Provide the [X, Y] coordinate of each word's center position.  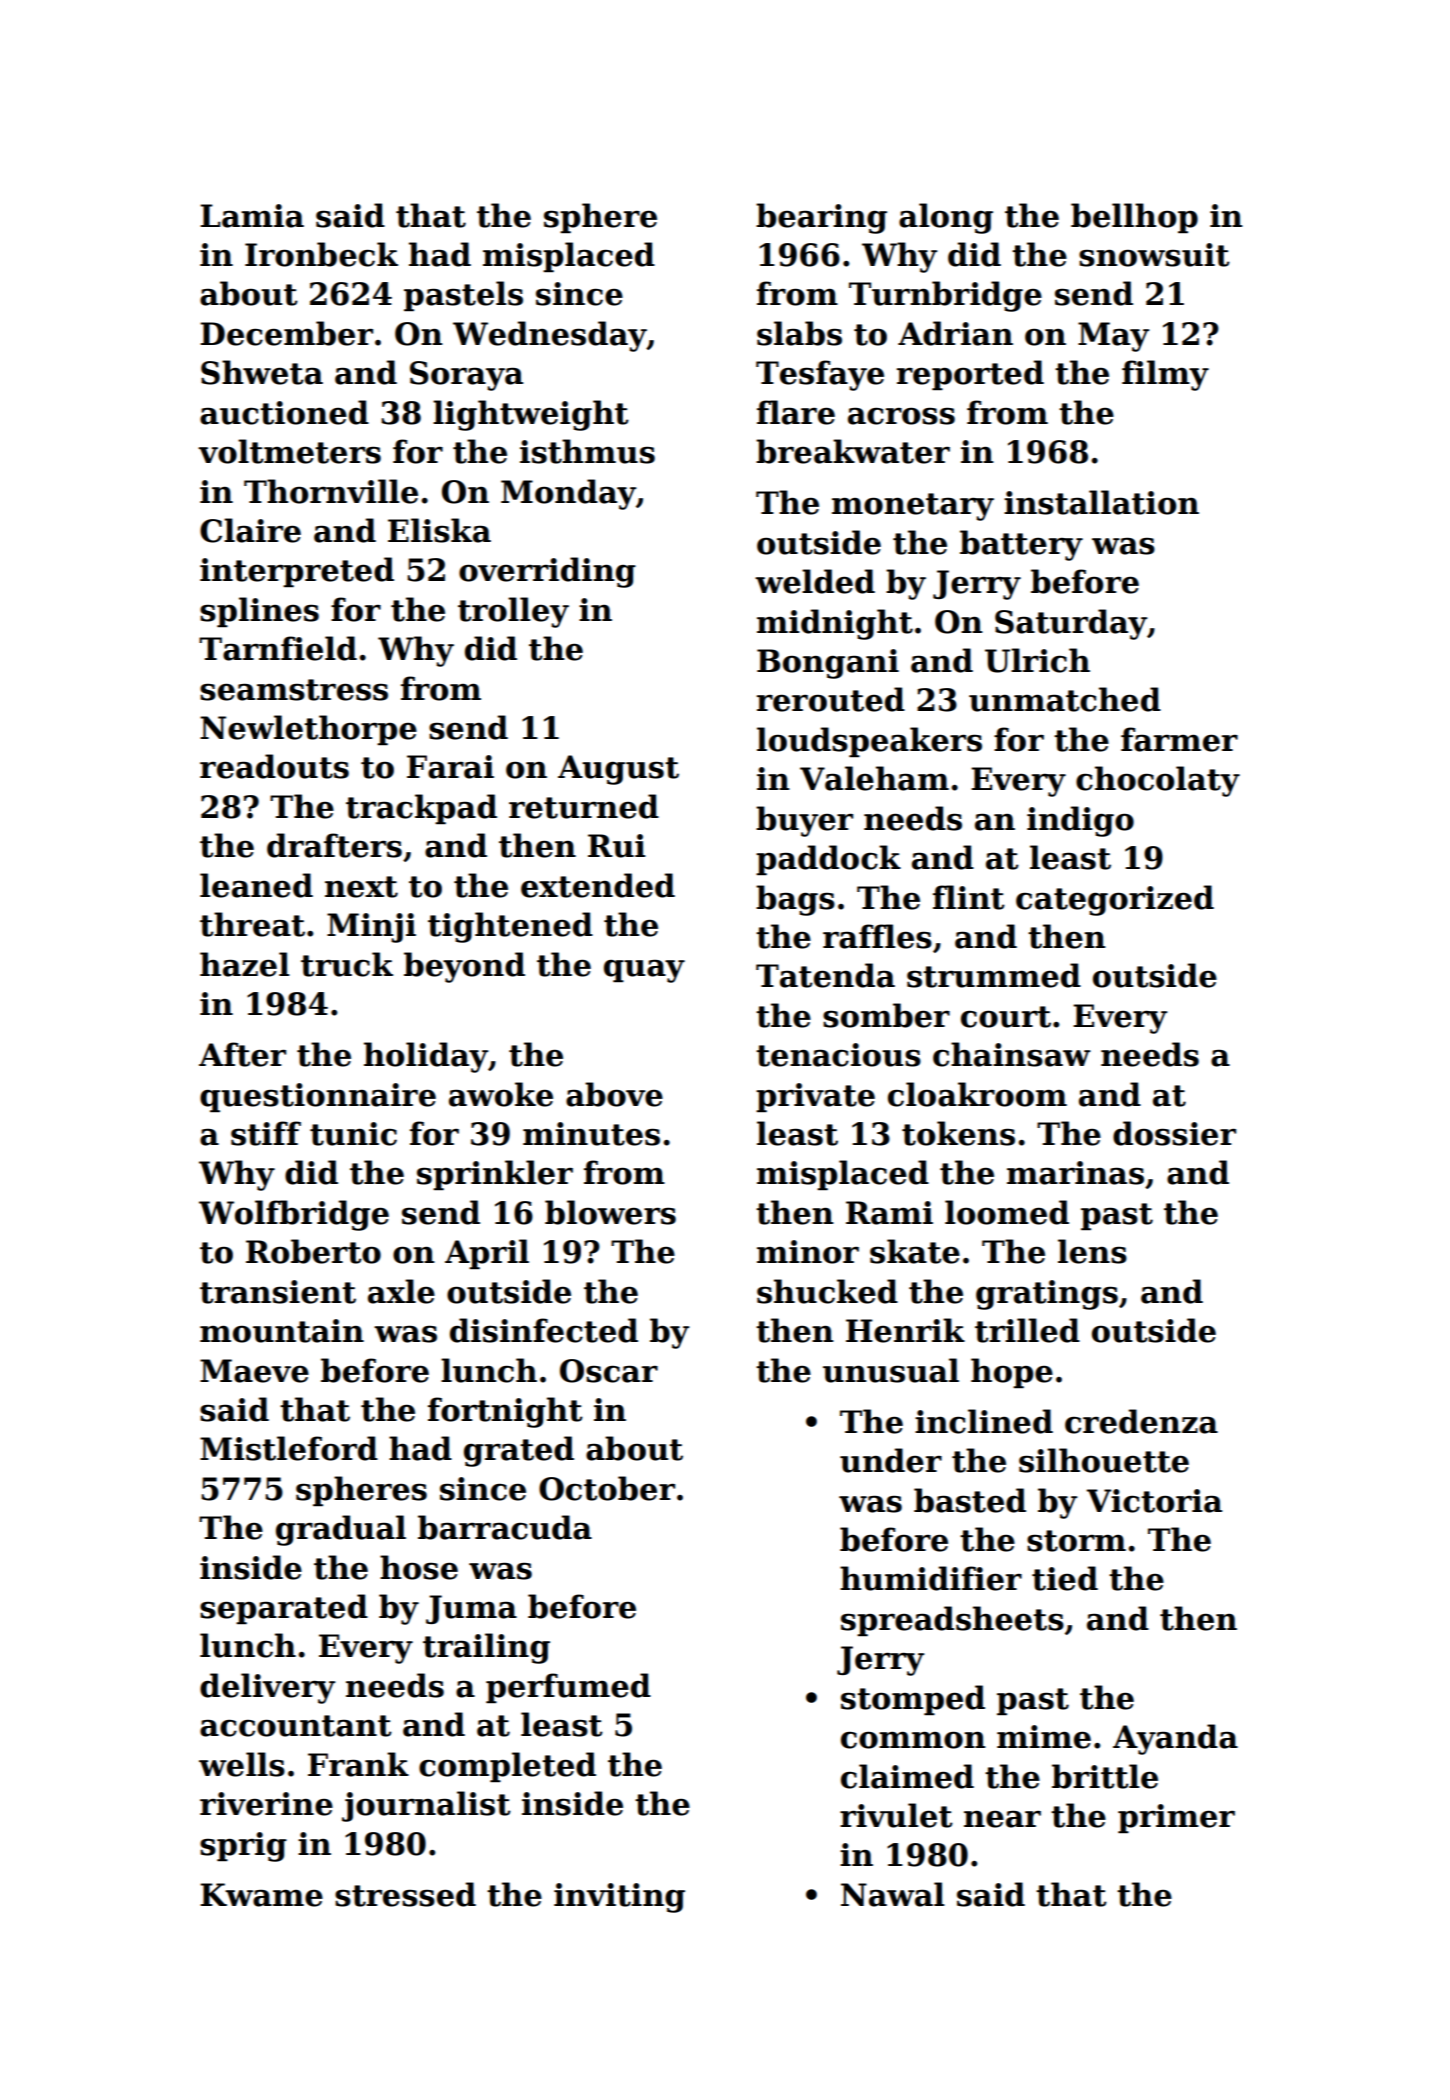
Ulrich [1037, 660]
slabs [799, 333]
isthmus [587, 451]
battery [1021, 545]
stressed [405, 1894]
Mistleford [289, 1448]
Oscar [609, 1371]
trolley [513, 612]
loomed [1007, 1212]
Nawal [893, 1894]
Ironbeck [321, 254]
